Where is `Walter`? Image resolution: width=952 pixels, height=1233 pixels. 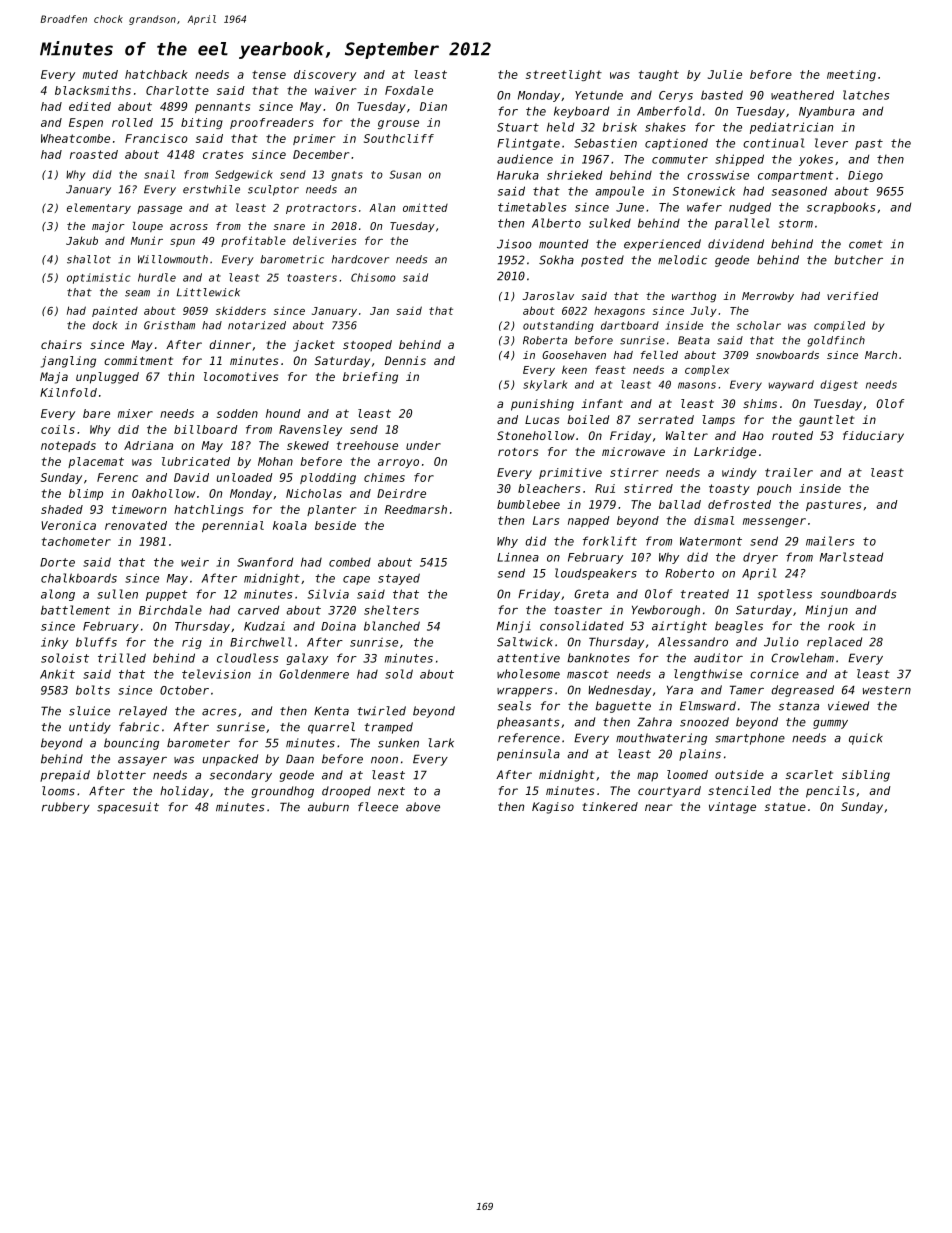 Walter is located at coordinates (687, 435).
